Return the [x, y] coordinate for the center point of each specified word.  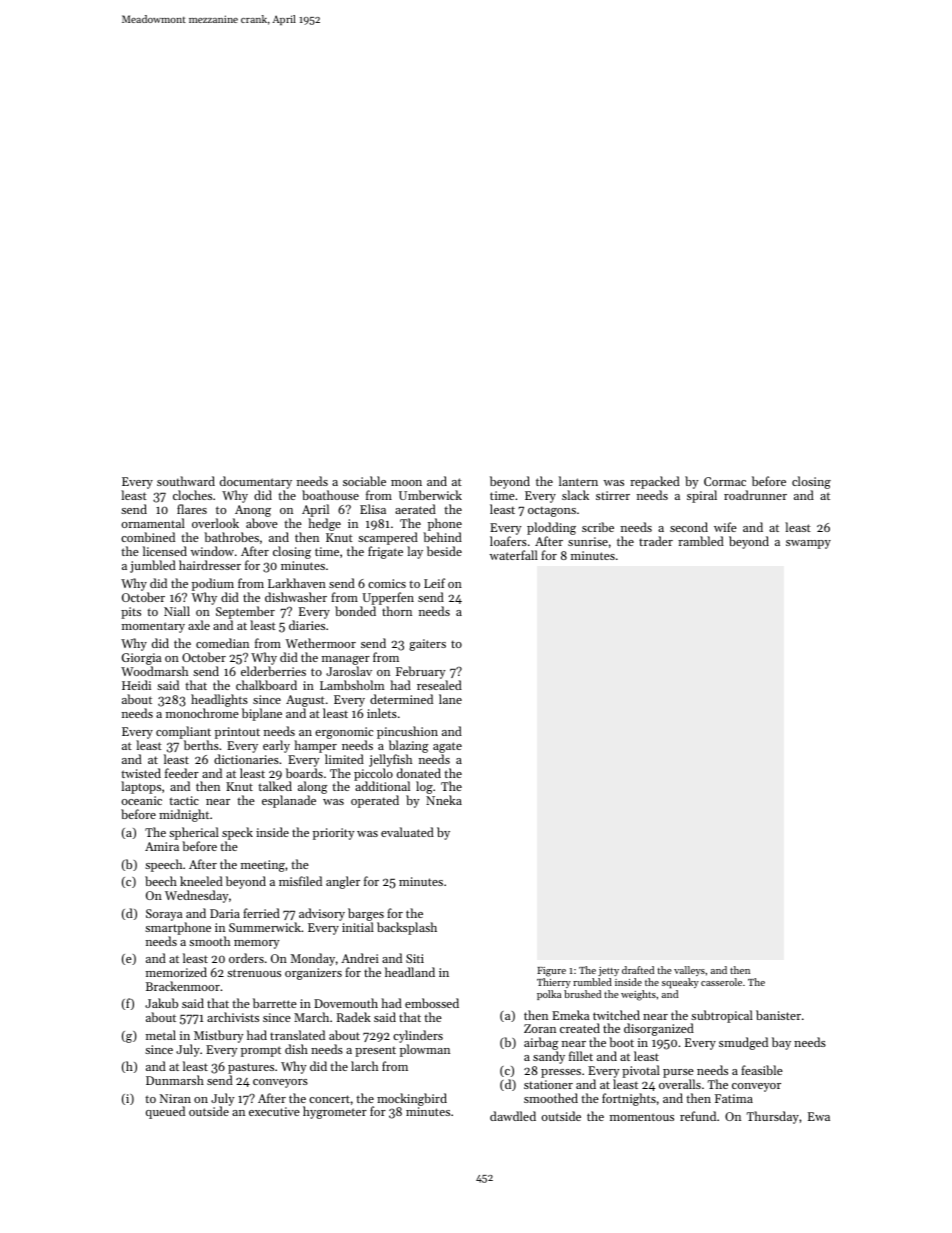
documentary [256, 482]
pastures [251, 1068]
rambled [701, 541]
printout [237, 733]
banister [778, 1015]
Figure [551, 972]
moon [406, 483]
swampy [808, 544]
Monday [313, 959]
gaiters [427, 645]
